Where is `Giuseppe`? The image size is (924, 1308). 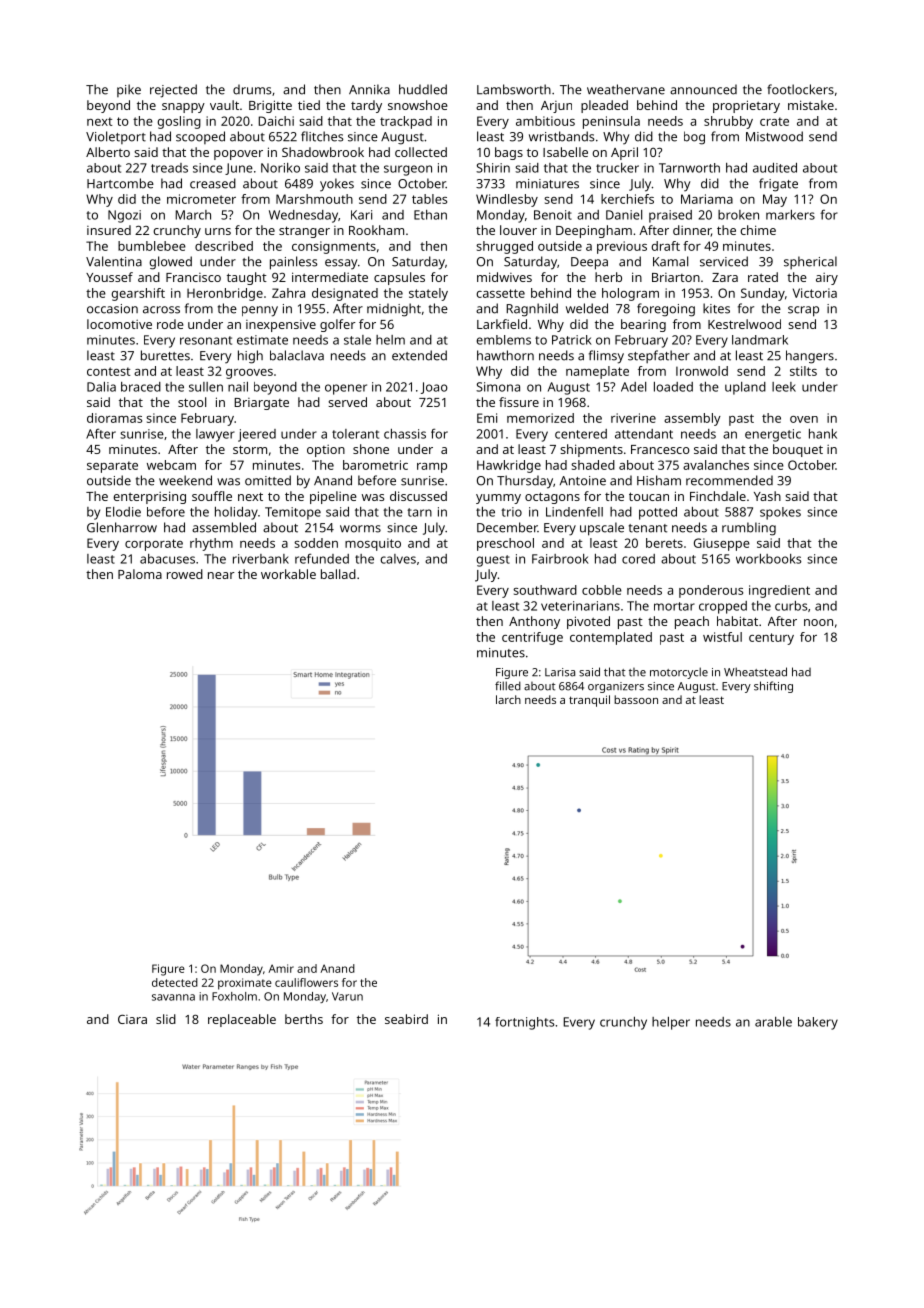
Giuseppe is located at coordinates (722, 544).
